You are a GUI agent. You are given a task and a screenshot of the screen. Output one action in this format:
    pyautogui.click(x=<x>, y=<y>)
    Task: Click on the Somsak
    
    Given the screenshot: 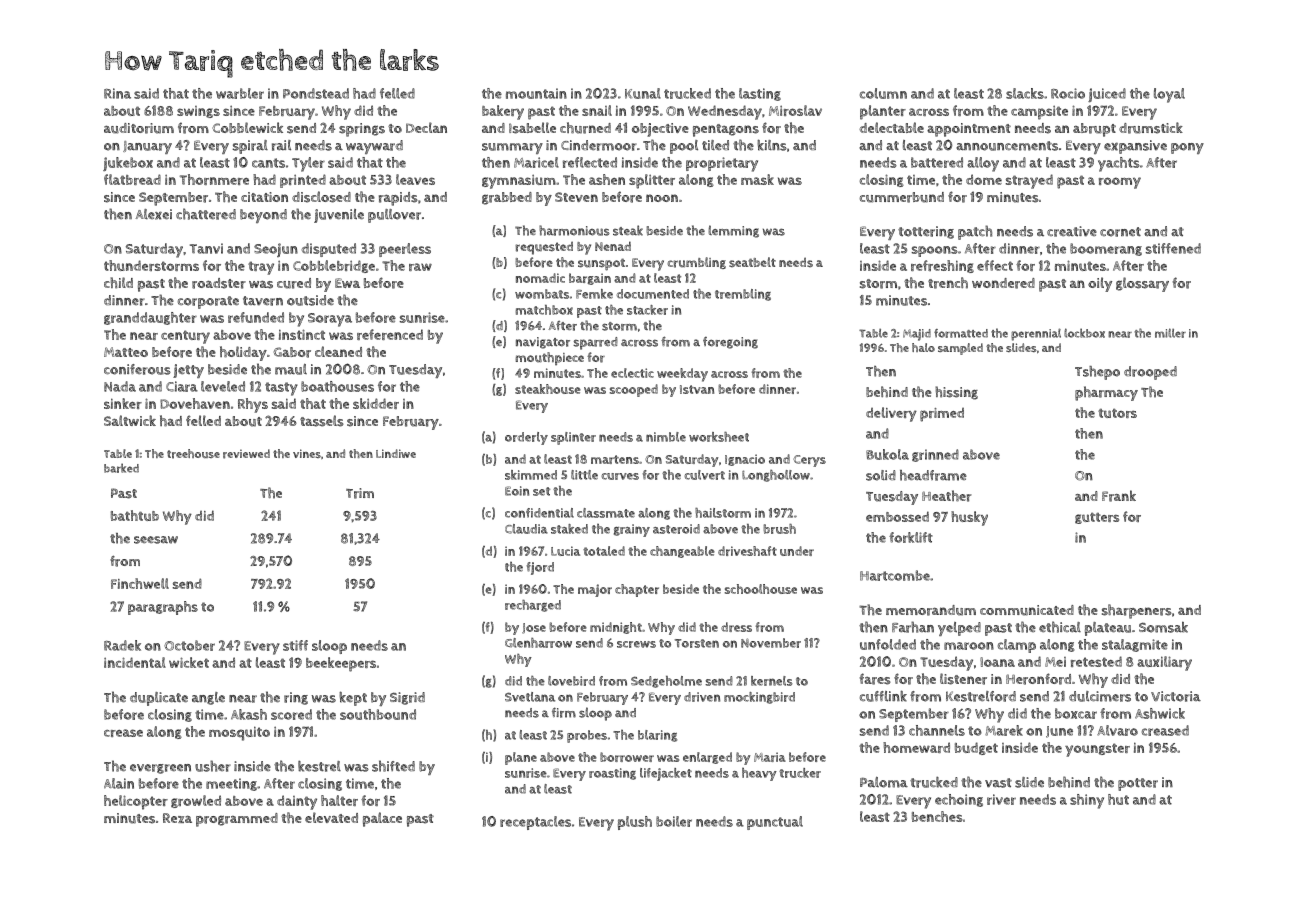 What is the action you would take?
    pyautogui.click(x=1163, y=627)
